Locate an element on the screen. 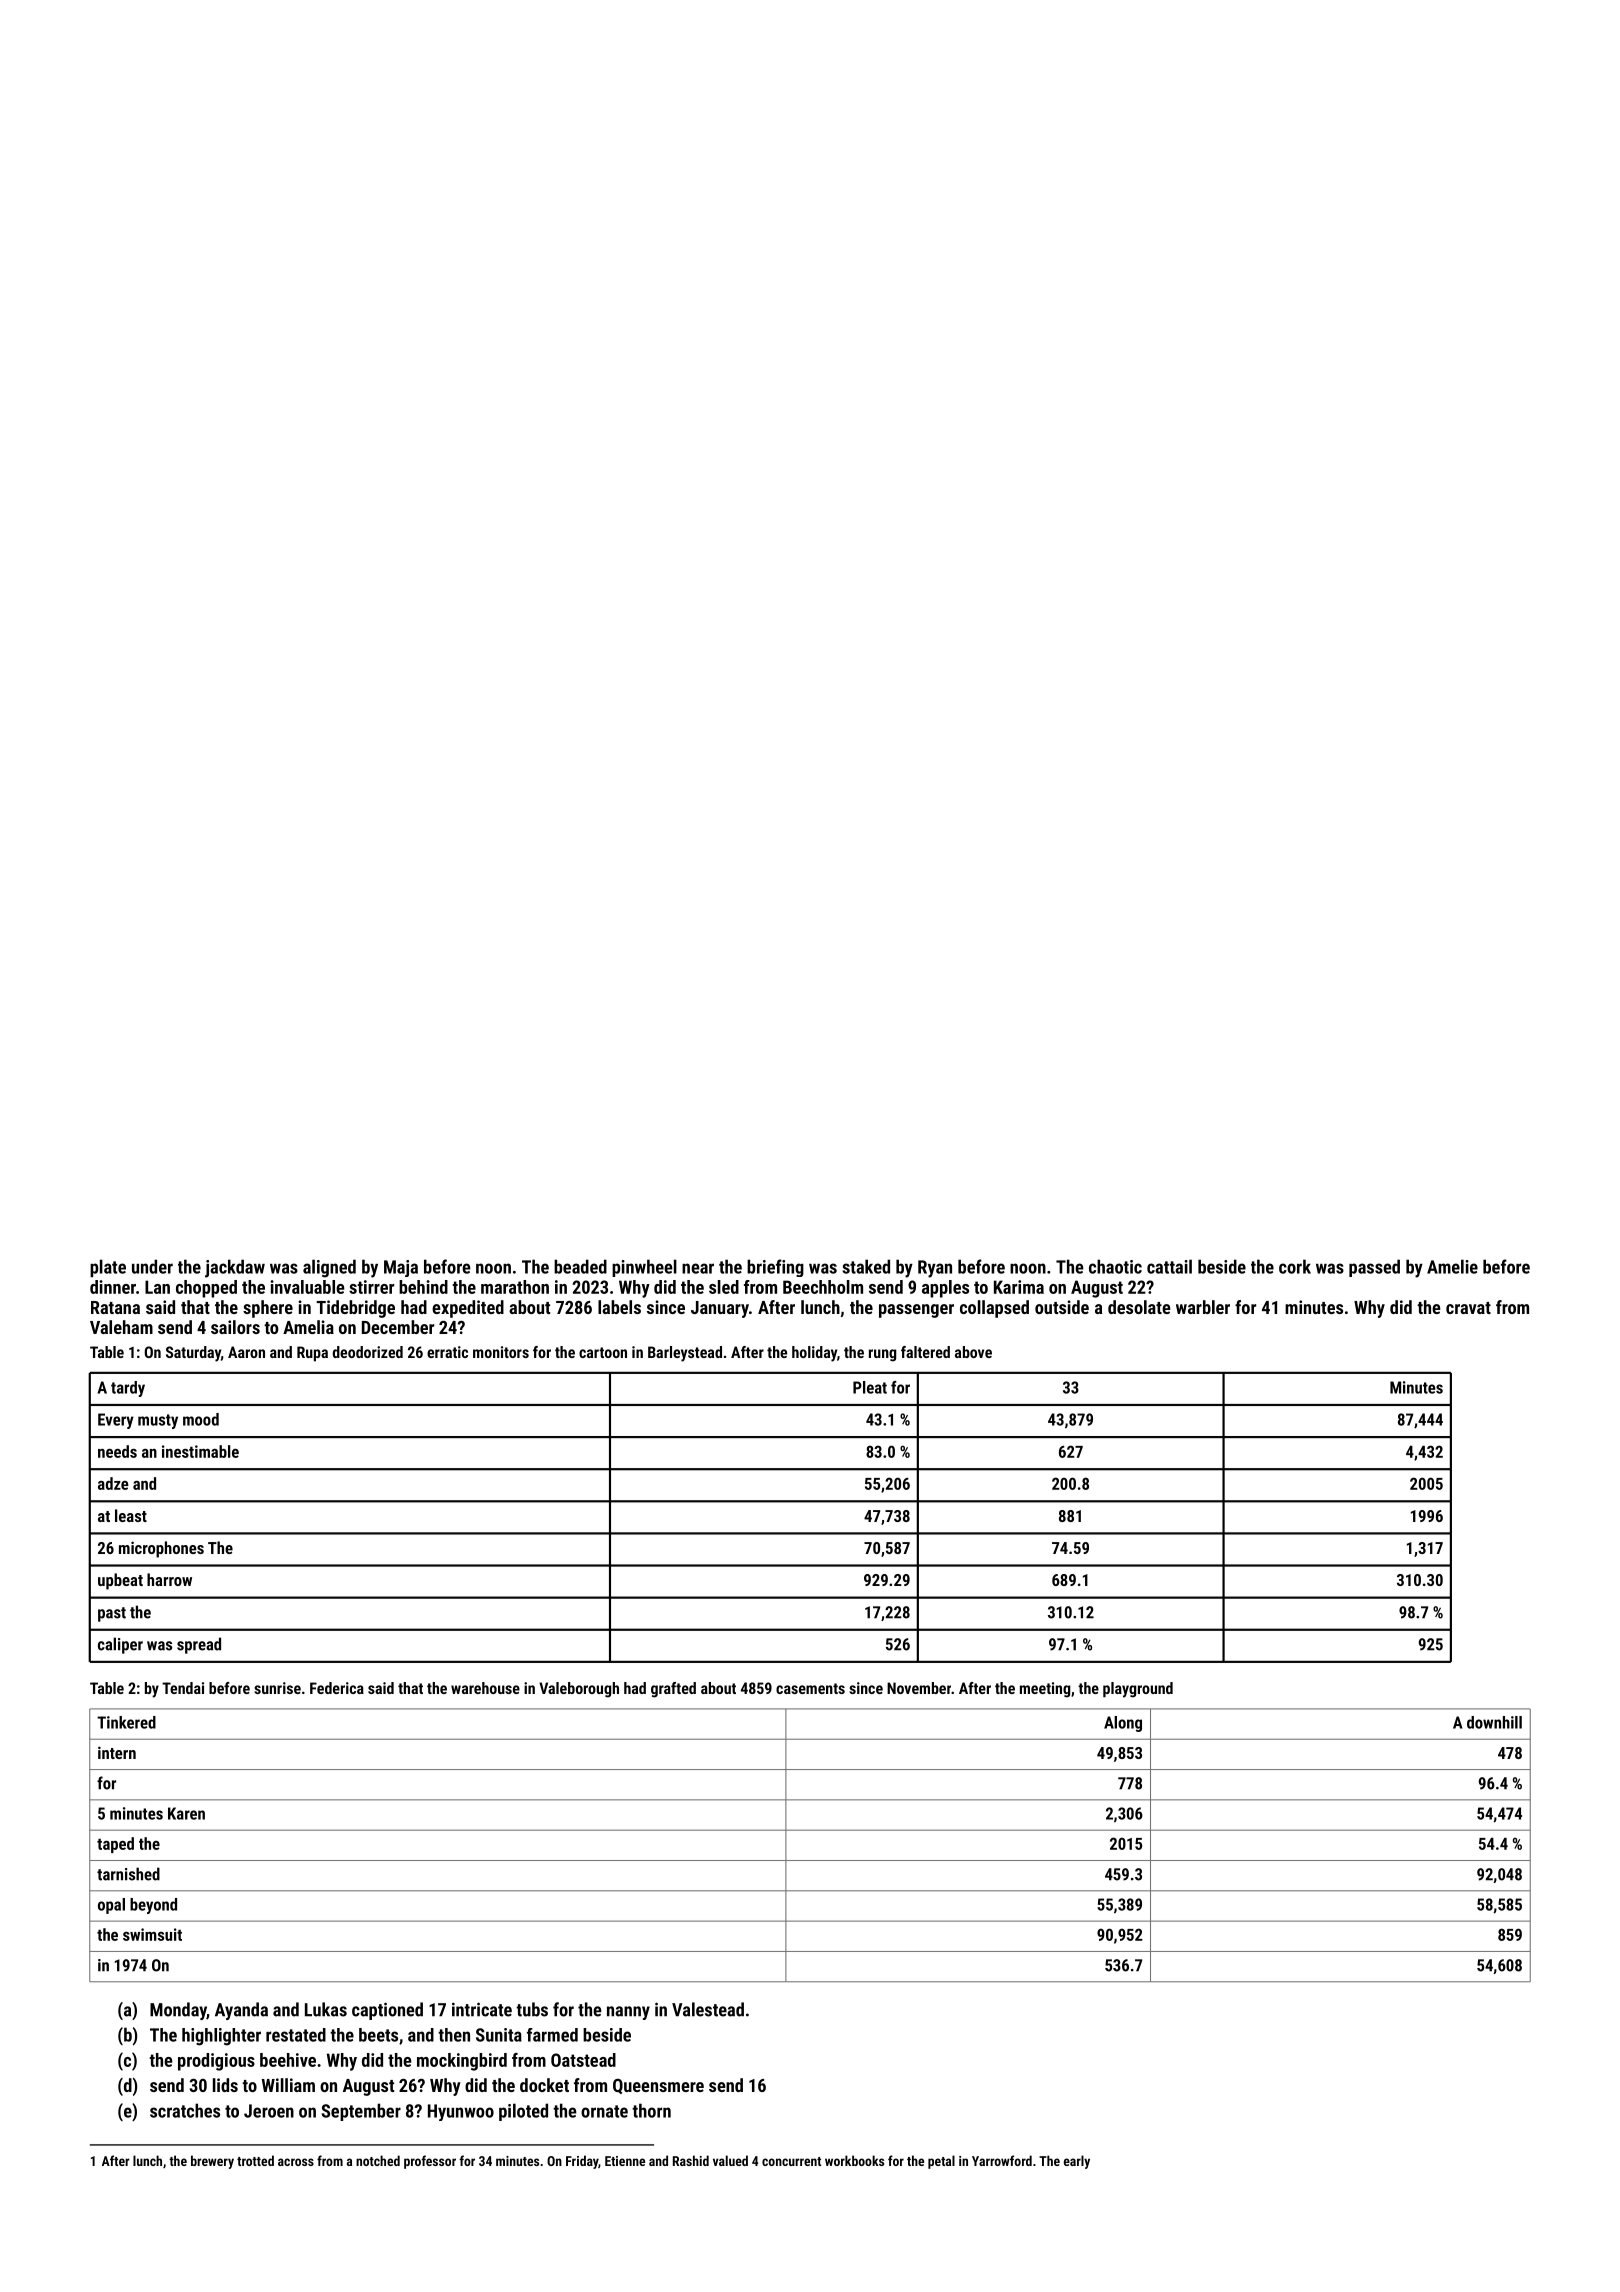  petal is located at coordinates (941, 2162).
